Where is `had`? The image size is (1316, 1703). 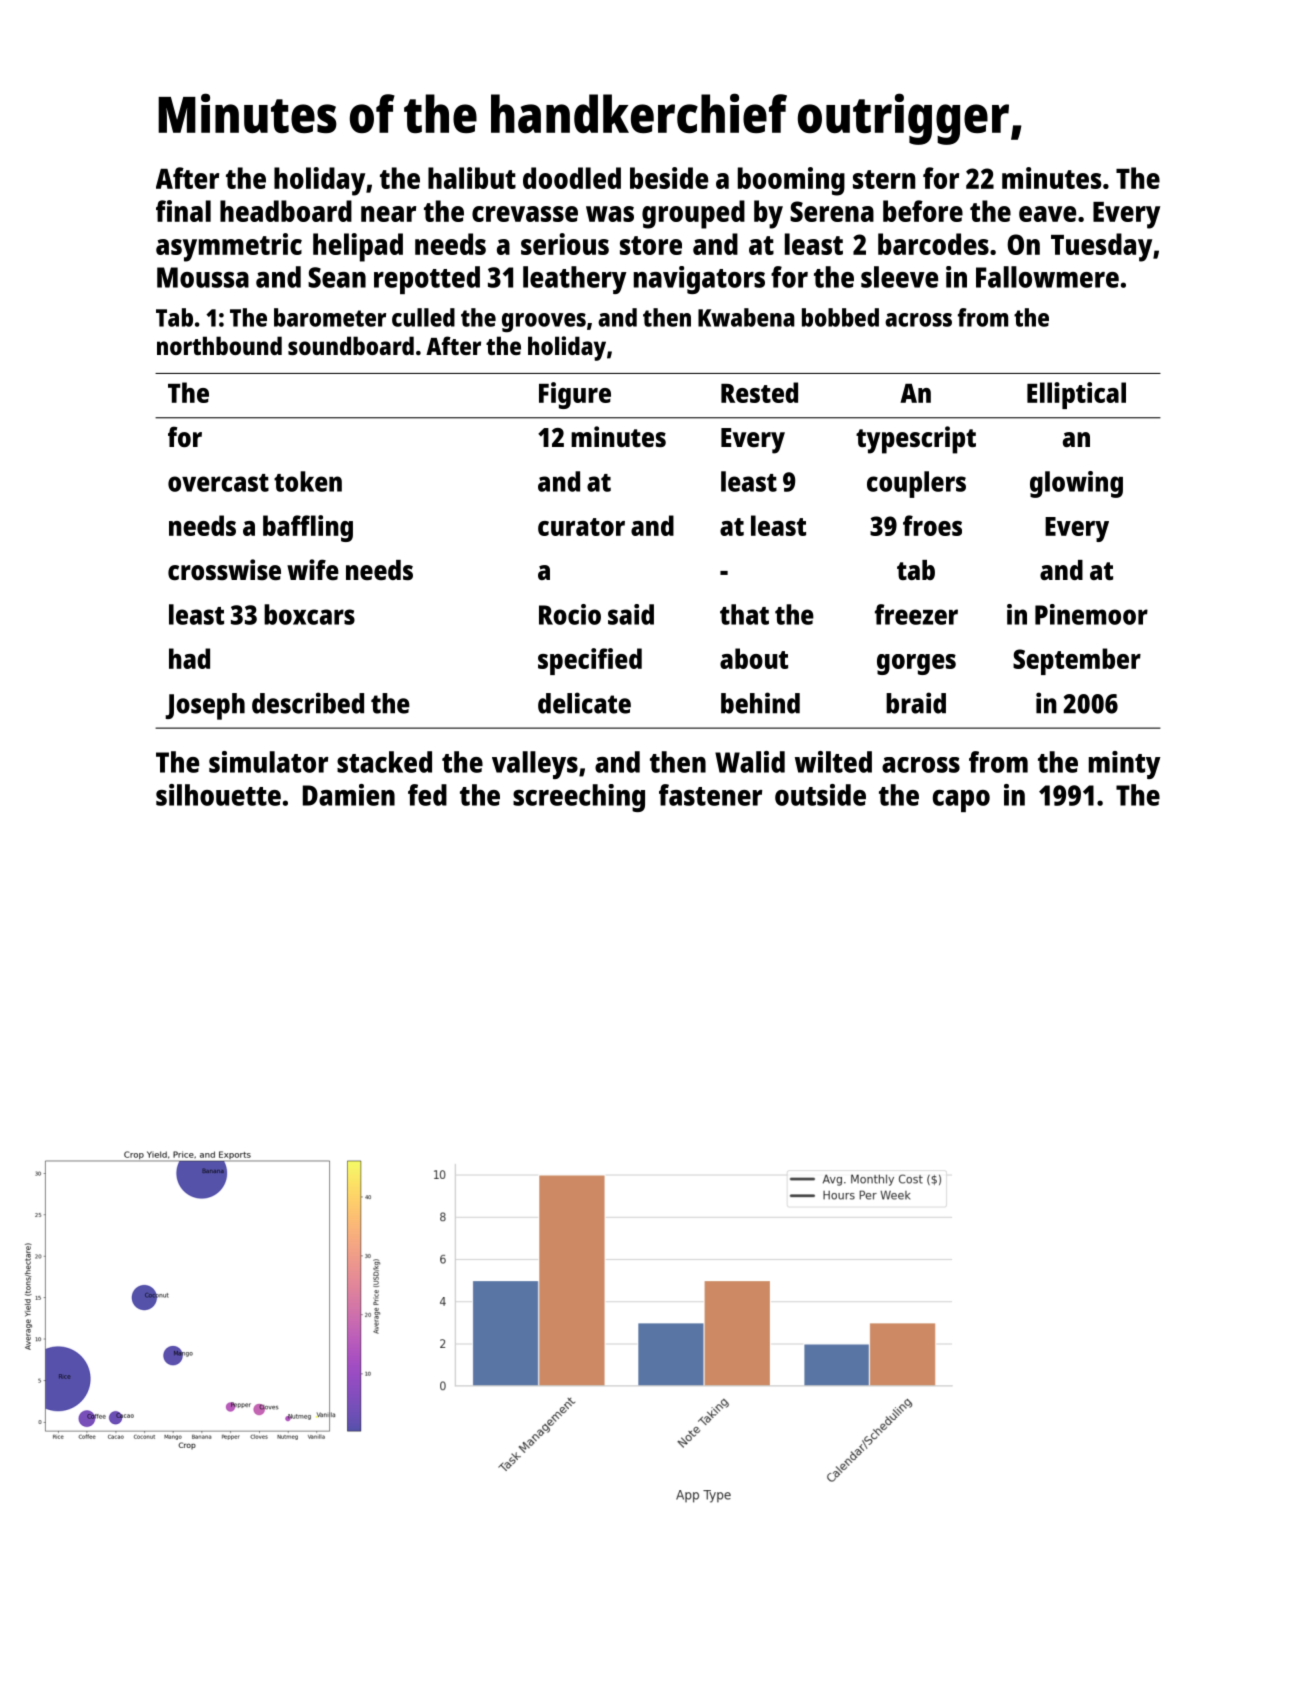 had is located at coordinates (189, 658).
